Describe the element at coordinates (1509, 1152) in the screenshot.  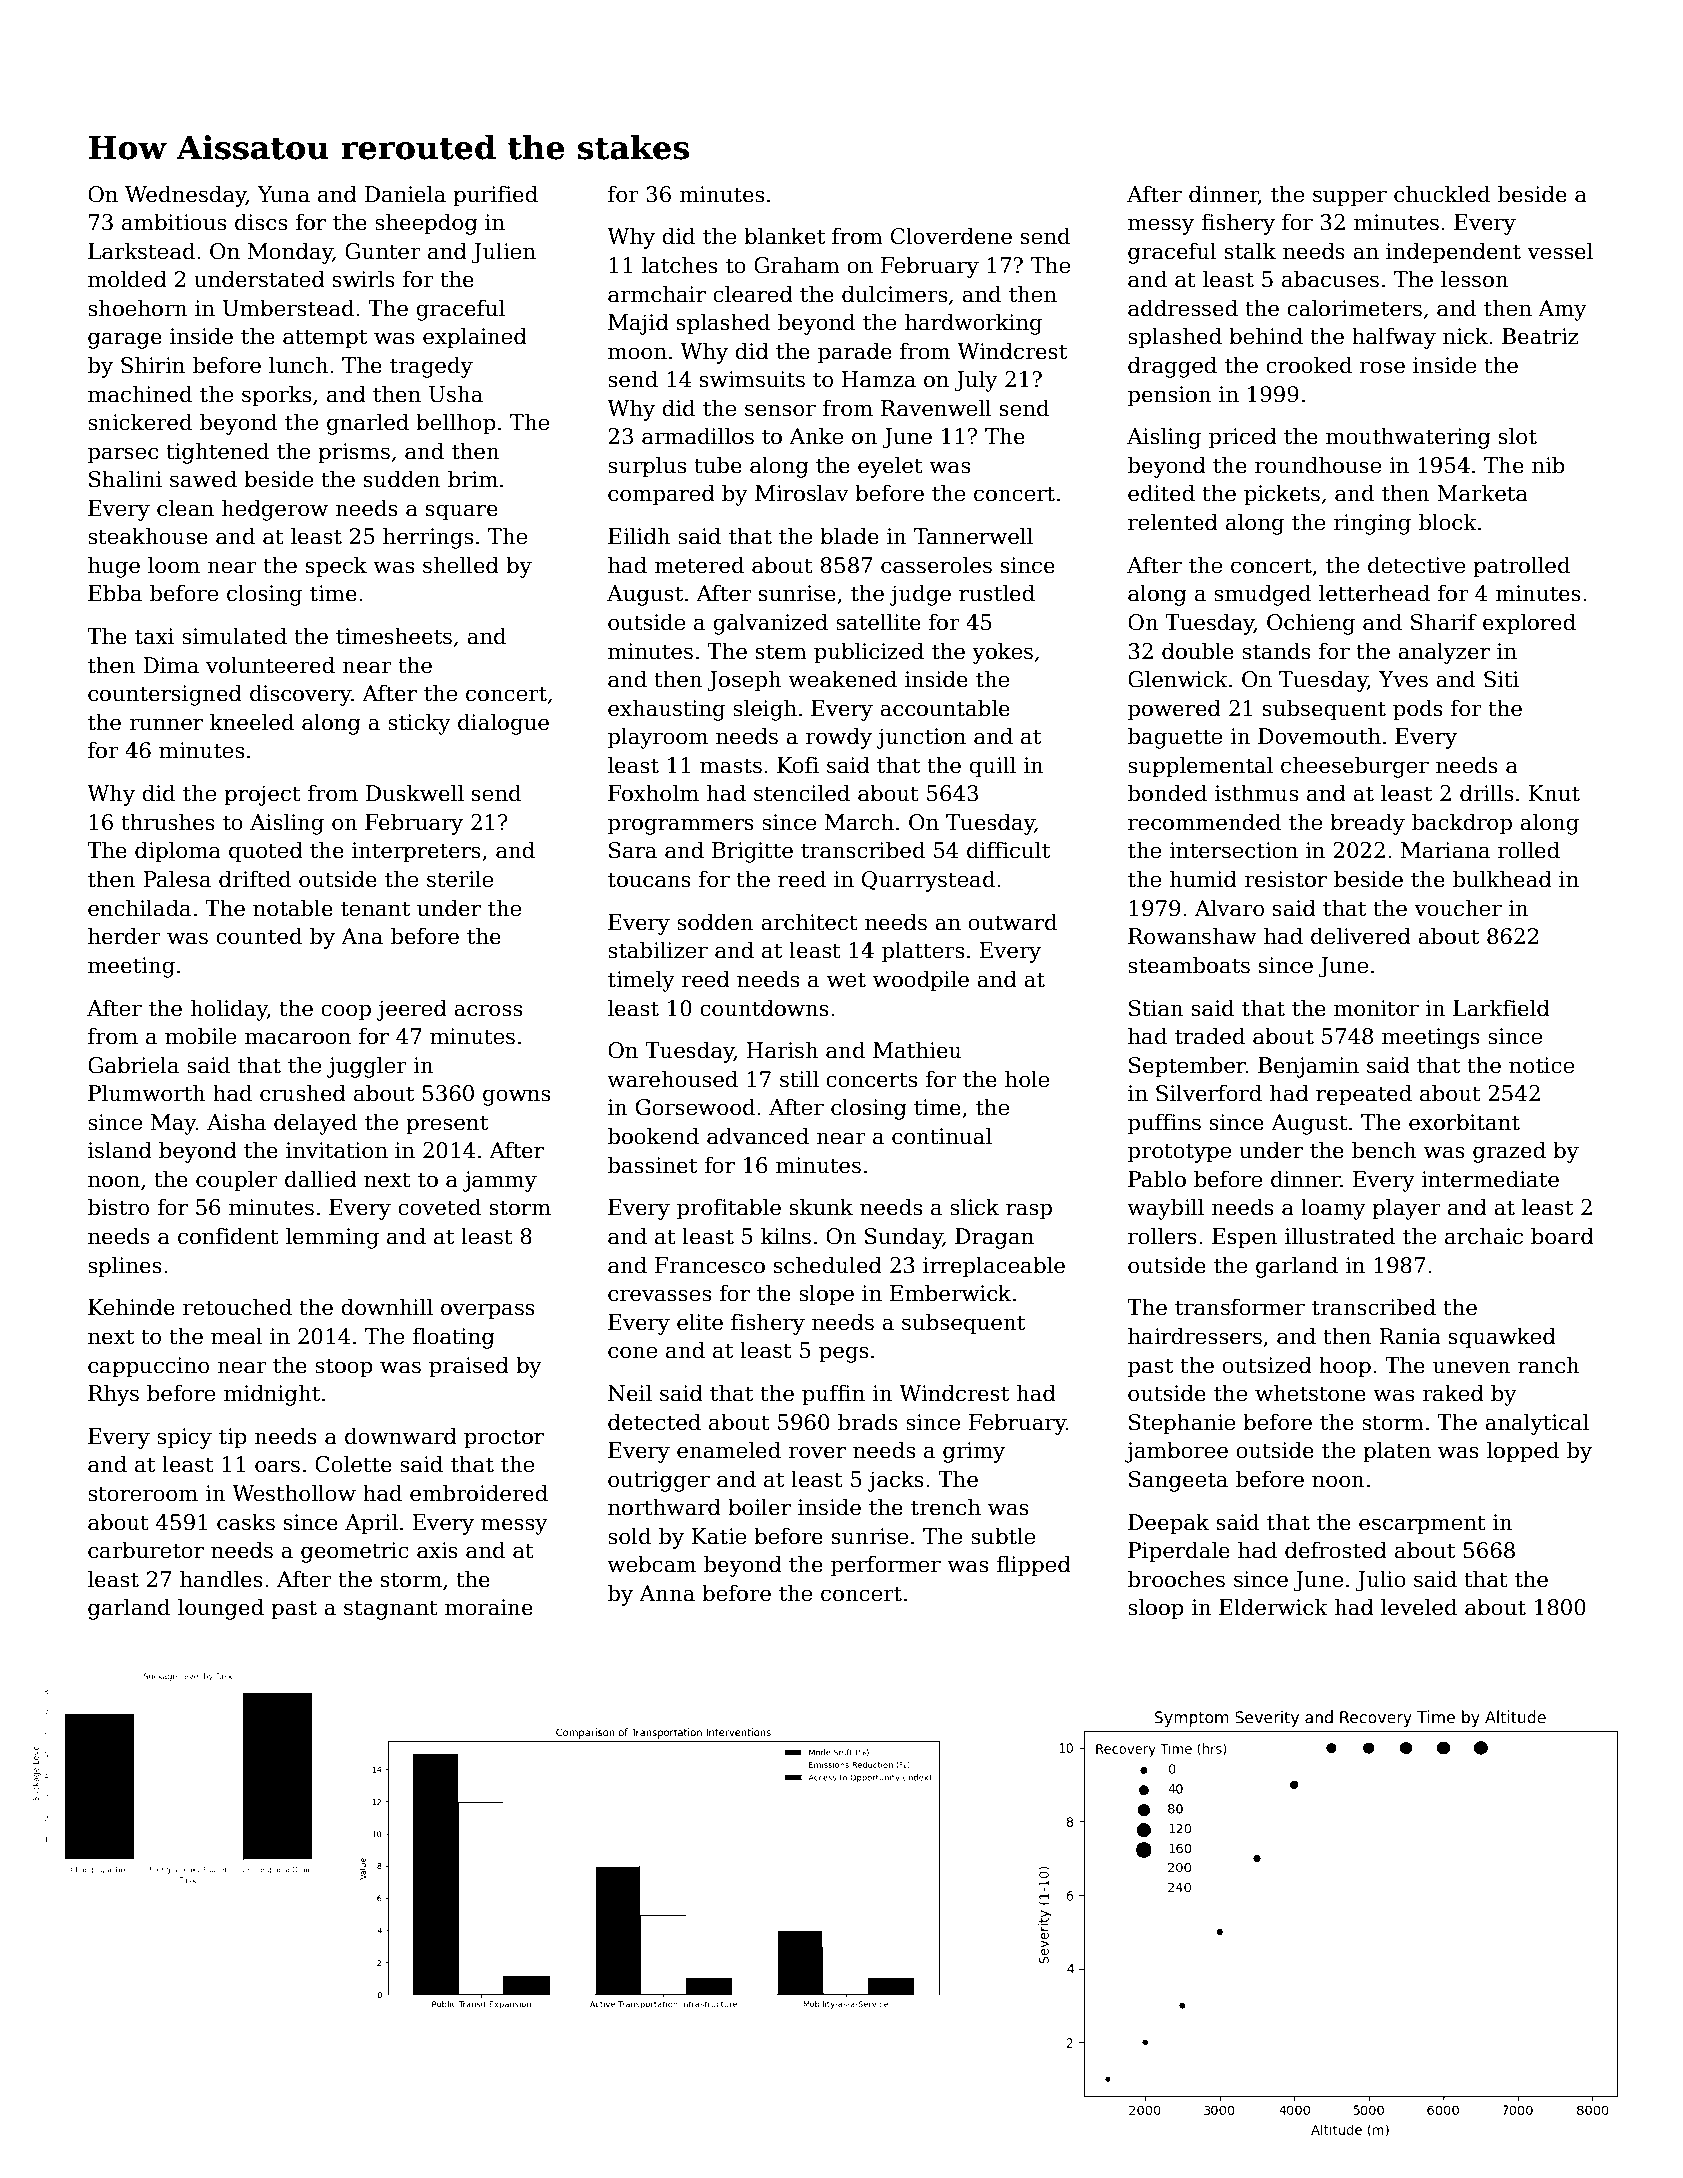
I see `grazed` at that location.
